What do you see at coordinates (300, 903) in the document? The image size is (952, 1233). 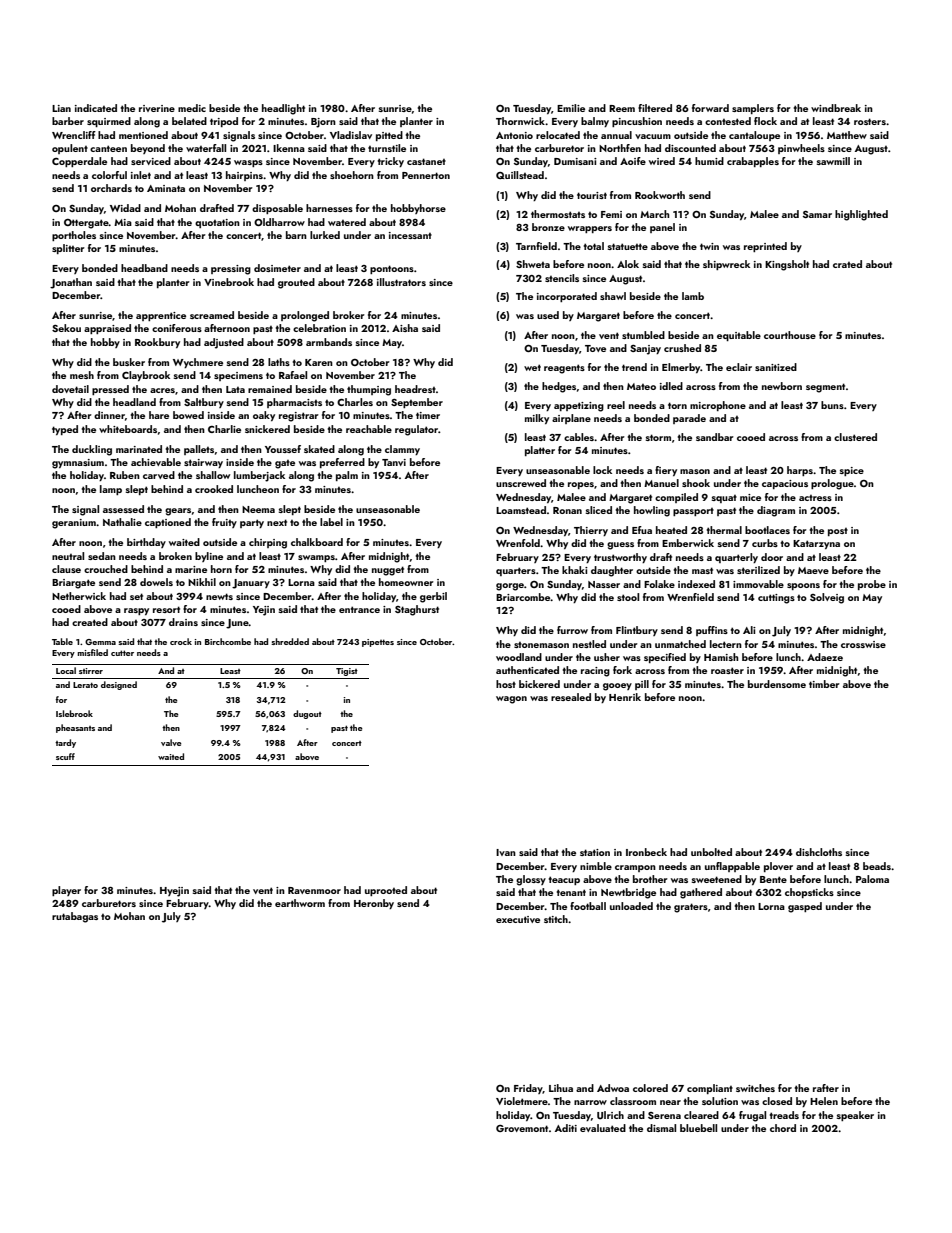 I see `earthworm` at bounding box center [300, 903].
